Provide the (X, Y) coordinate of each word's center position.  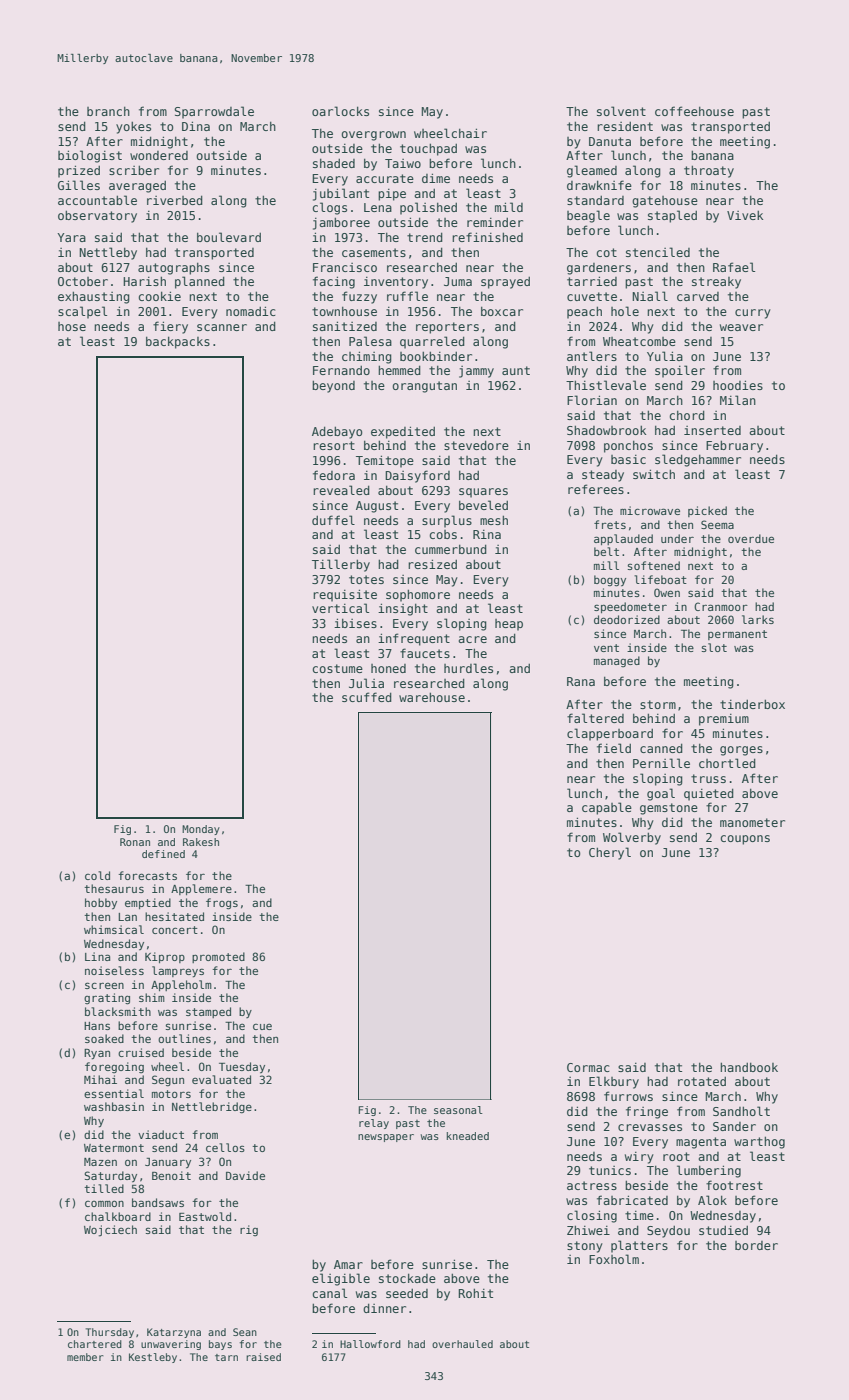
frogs (222, 904)
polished (428, 208)
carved (698, 296)
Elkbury (614, 1082)
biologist (90, 156)
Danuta (610, 141)
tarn (226, 1357)
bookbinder (436, 356)
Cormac (588, 1067)
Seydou (668, 1231)
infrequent (414, 639)
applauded (623, 539)
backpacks (178, 342)
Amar (348, 1264)
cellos (225, 1147)
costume (337, 668)
